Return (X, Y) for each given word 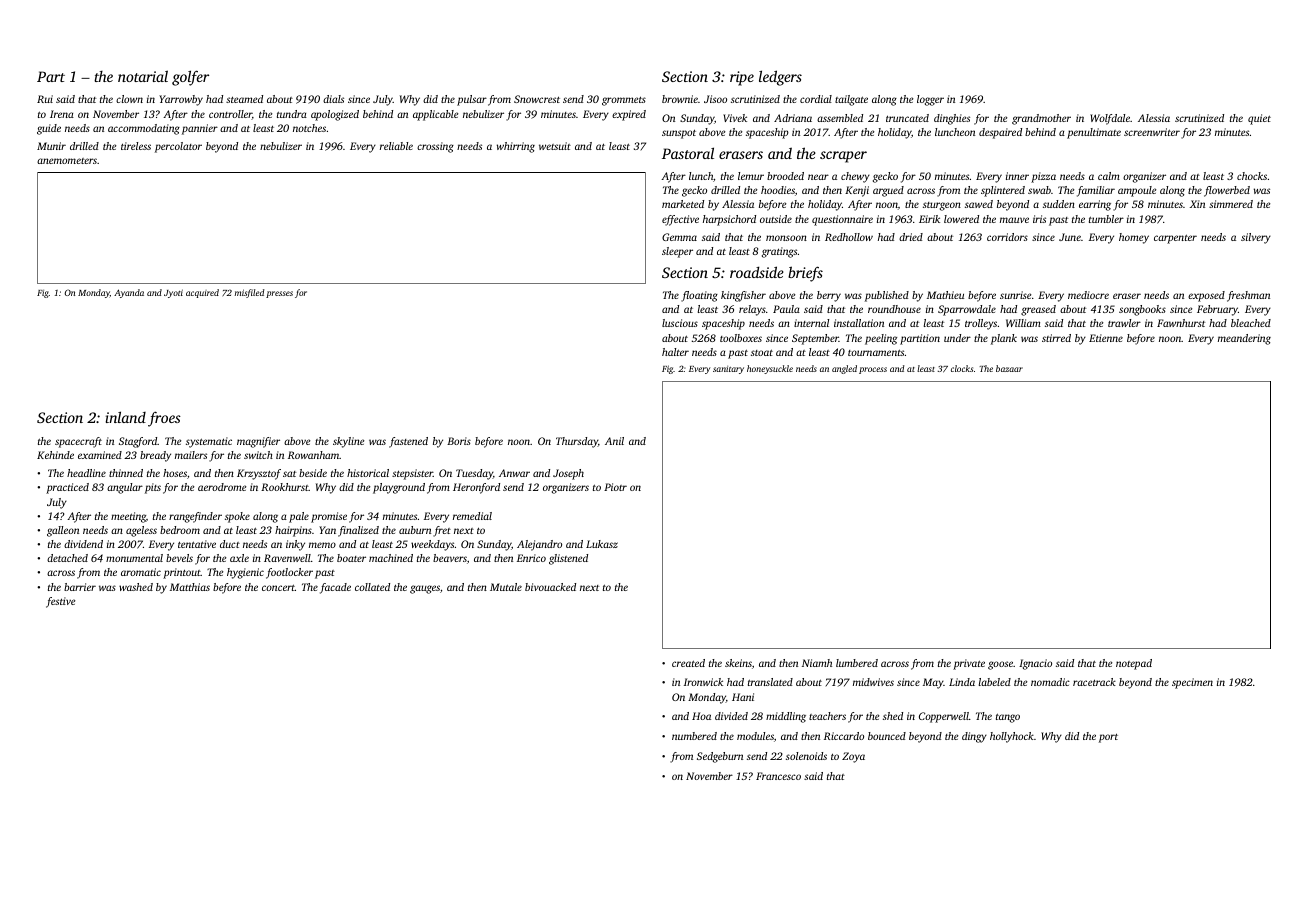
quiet (1259, 119)
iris (1039, 219)
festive (60, 602)
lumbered (857, 663)
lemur (751, 176)
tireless (136, 146)
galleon (63, 531)
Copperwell (944, 717)
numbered (694, 736)
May (933, 683)
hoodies (778, 190)
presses (279, 294)
